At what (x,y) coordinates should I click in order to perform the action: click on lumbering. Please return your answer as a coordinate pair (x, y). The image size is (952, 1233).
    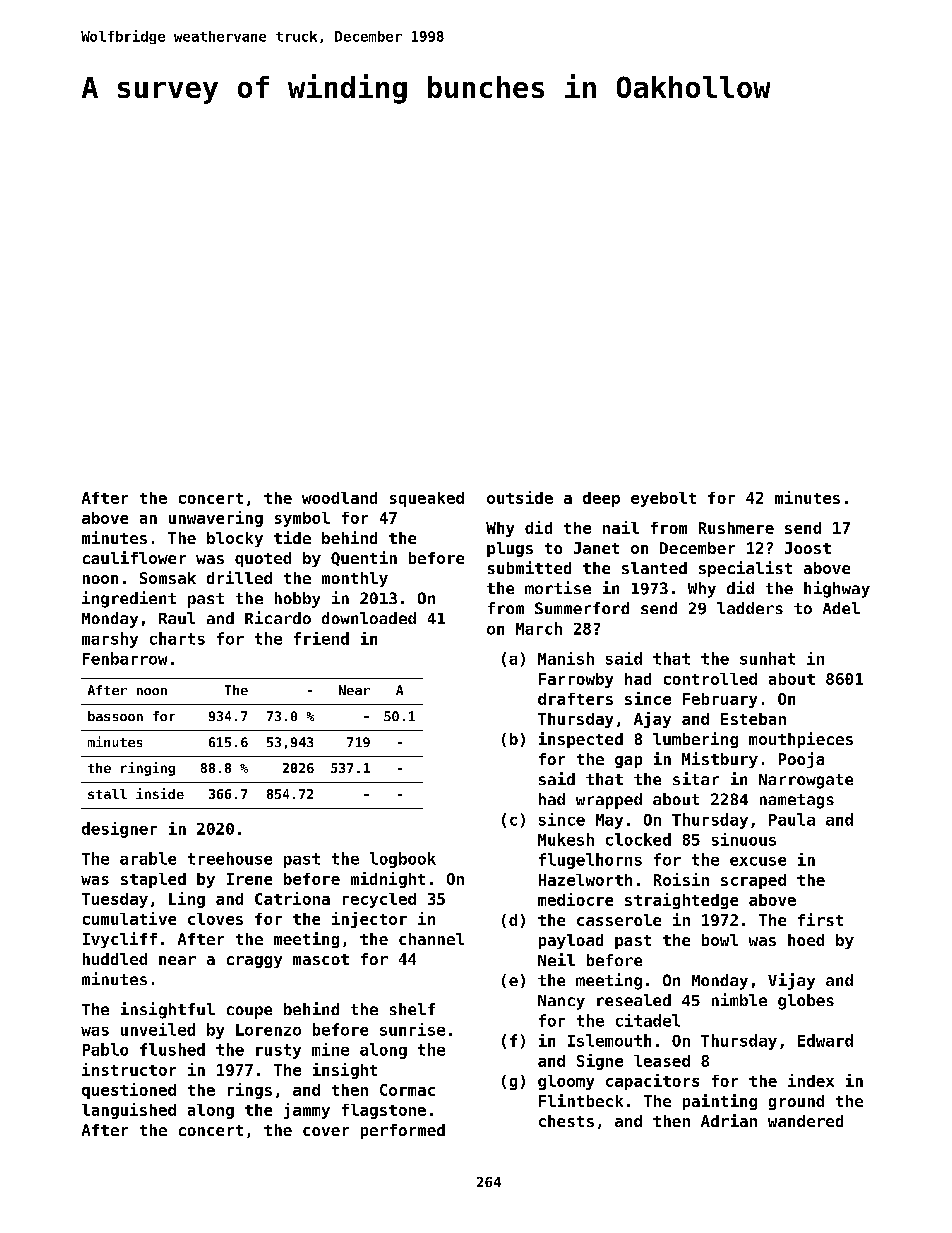
    Looking at the image, I should click on (695, 740).
